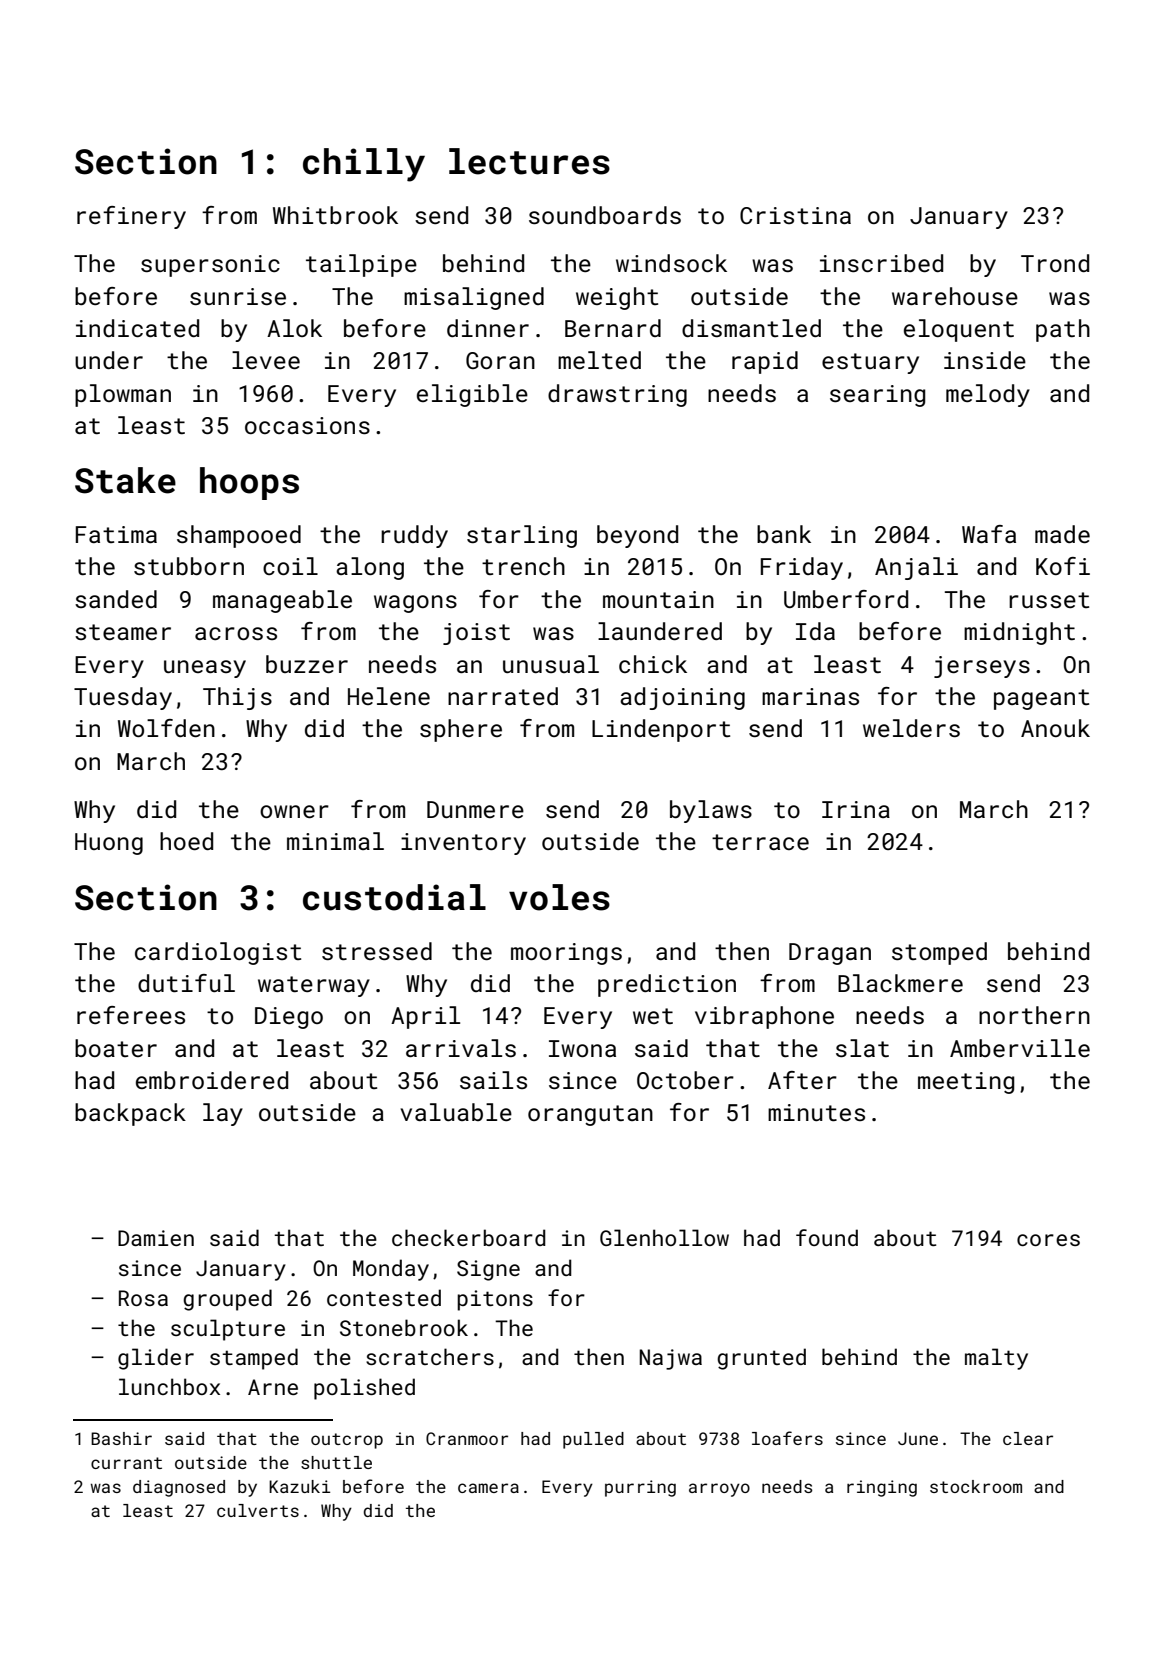  What do you see at coordinates (637, 536) in the page?
I see `beyond` at bounding box center [637, 536].
